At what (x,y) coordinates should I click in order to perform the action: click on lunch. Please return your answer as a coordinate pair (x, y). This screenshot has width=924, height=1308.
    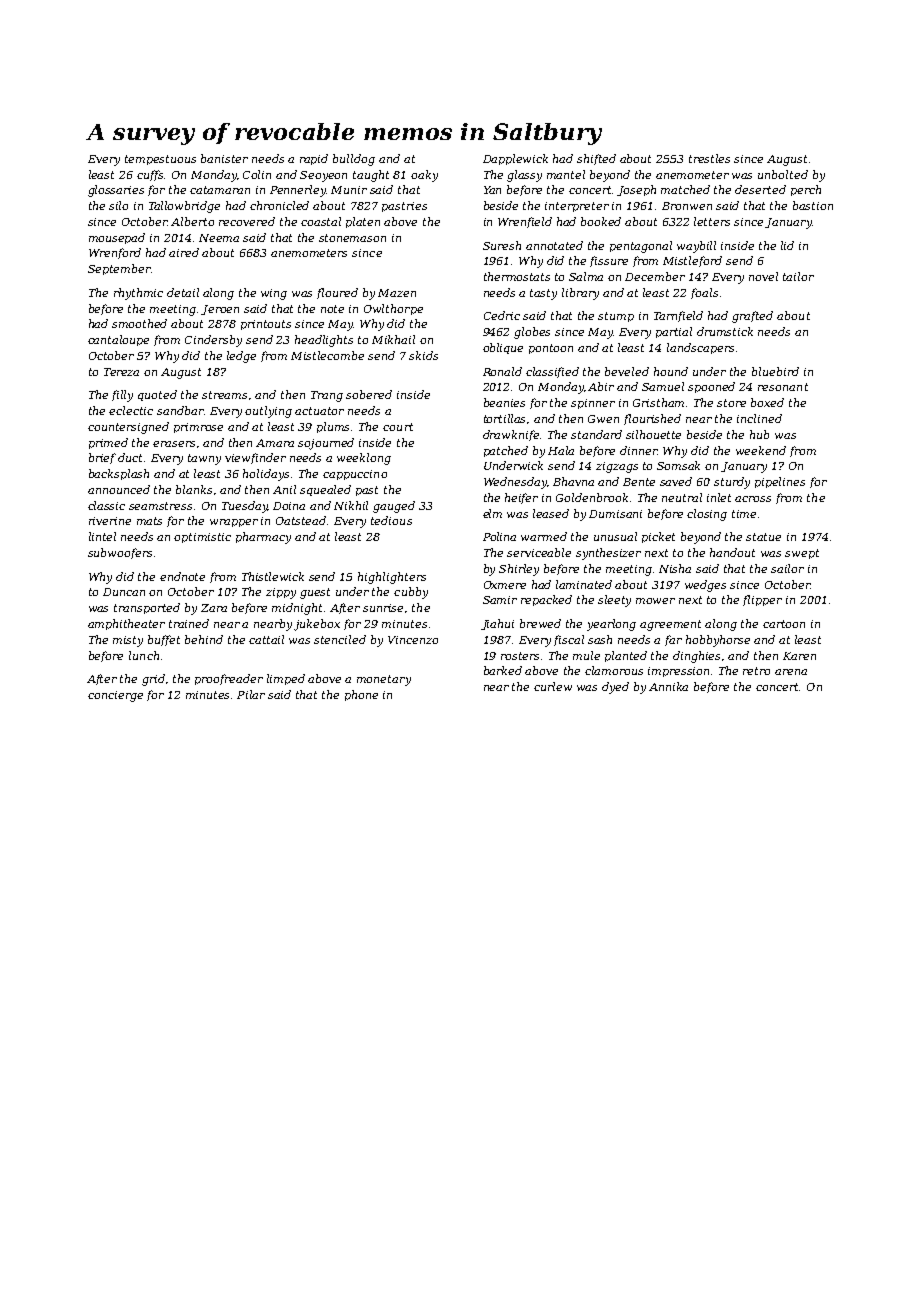
    Looking at the image, I should click on (144, 655).
